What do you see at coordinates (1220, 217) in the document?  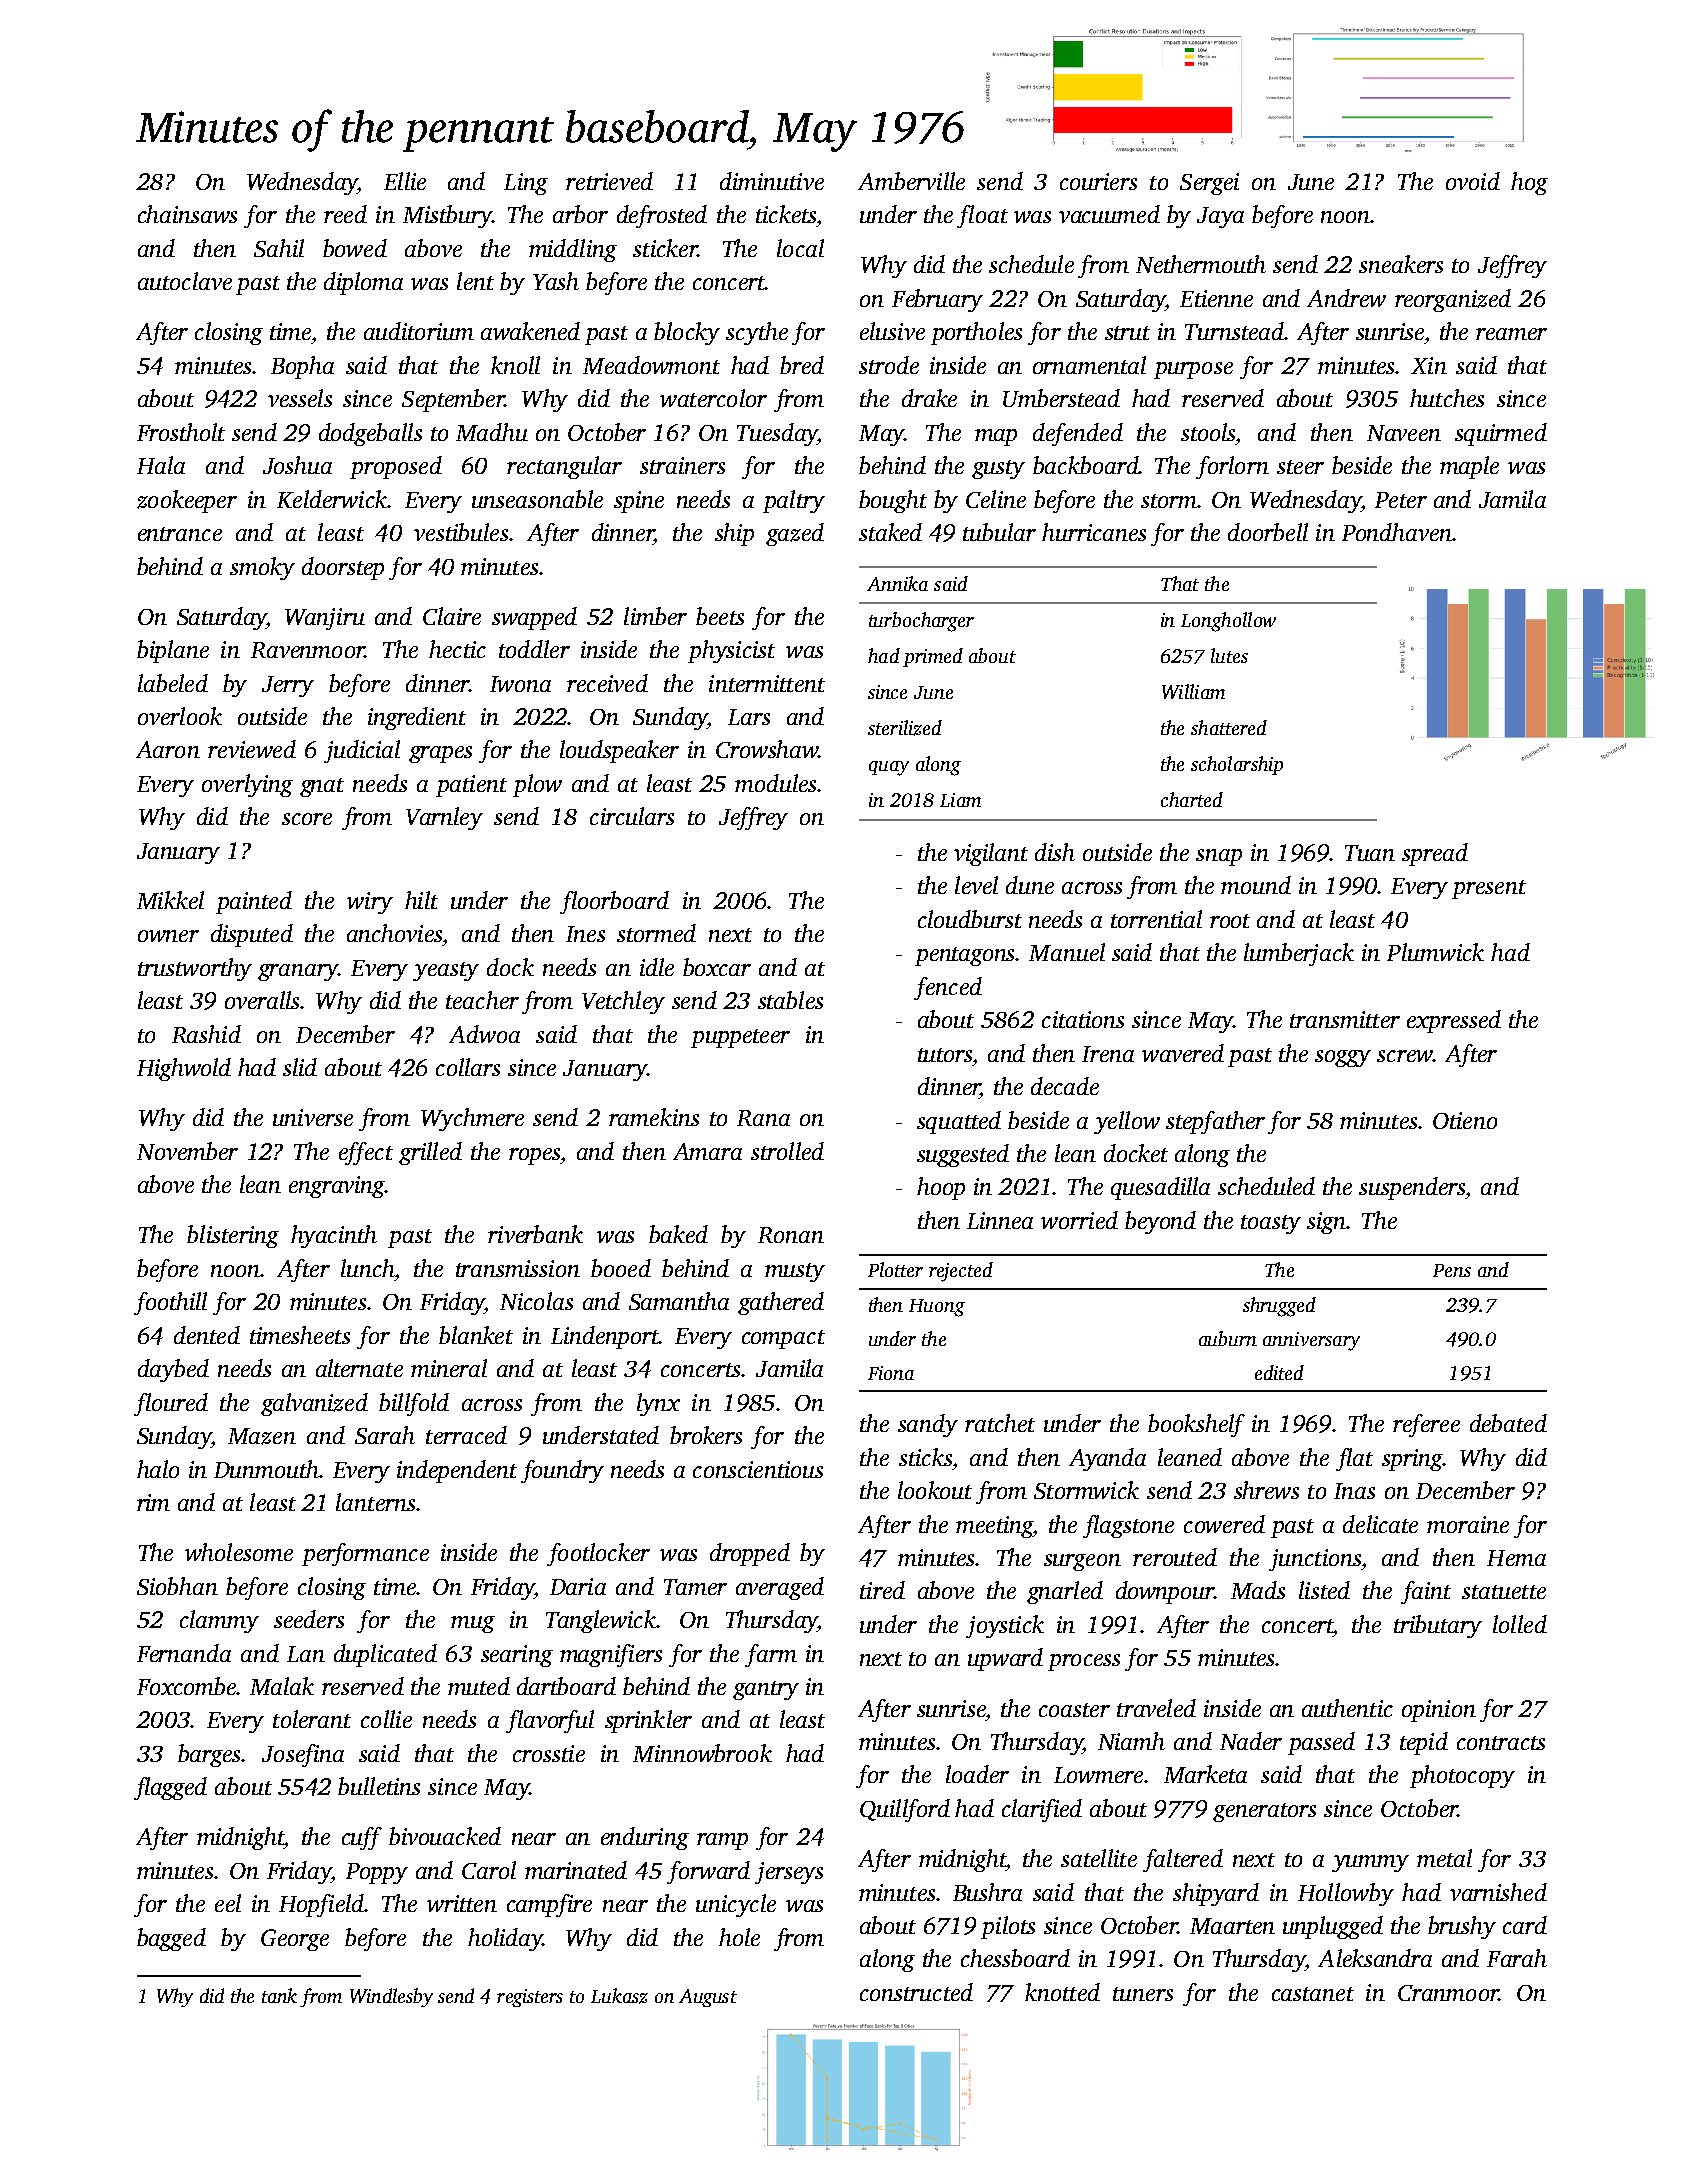 I see `Jaya` at bounding box center [1220, 217].
